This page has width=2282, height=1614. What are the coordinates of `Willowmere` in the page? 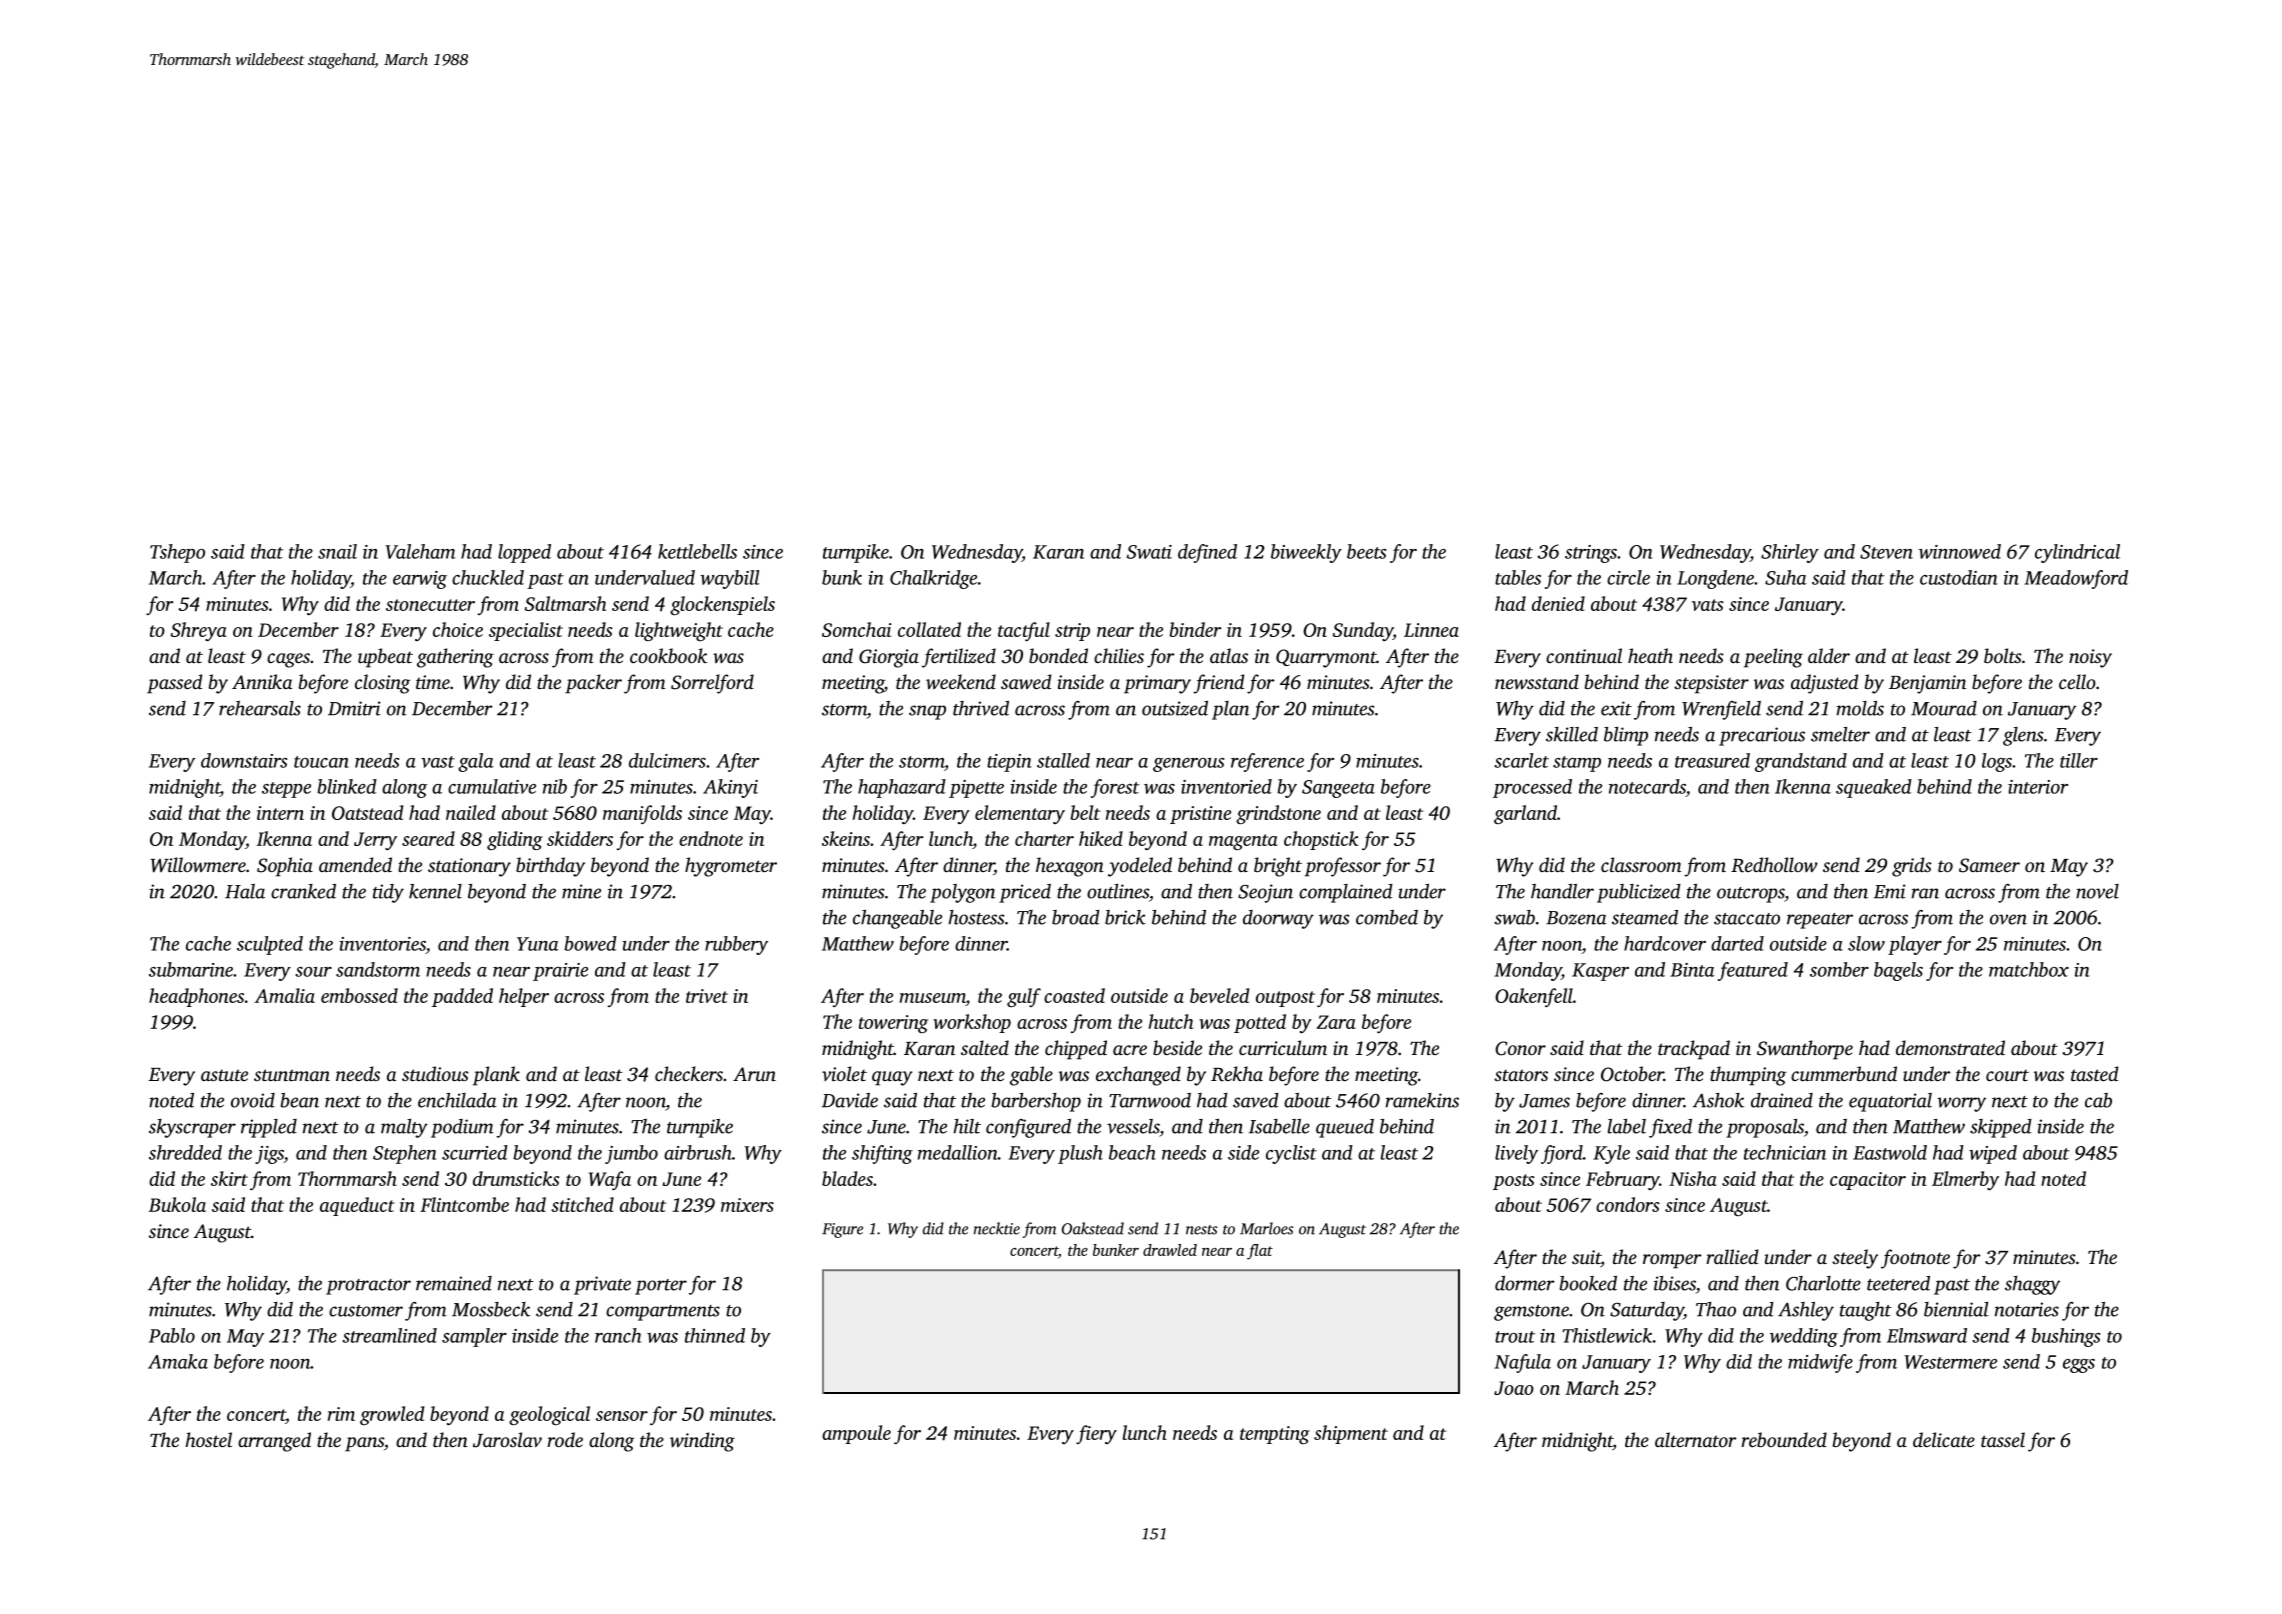 It's located at (198, 865).
